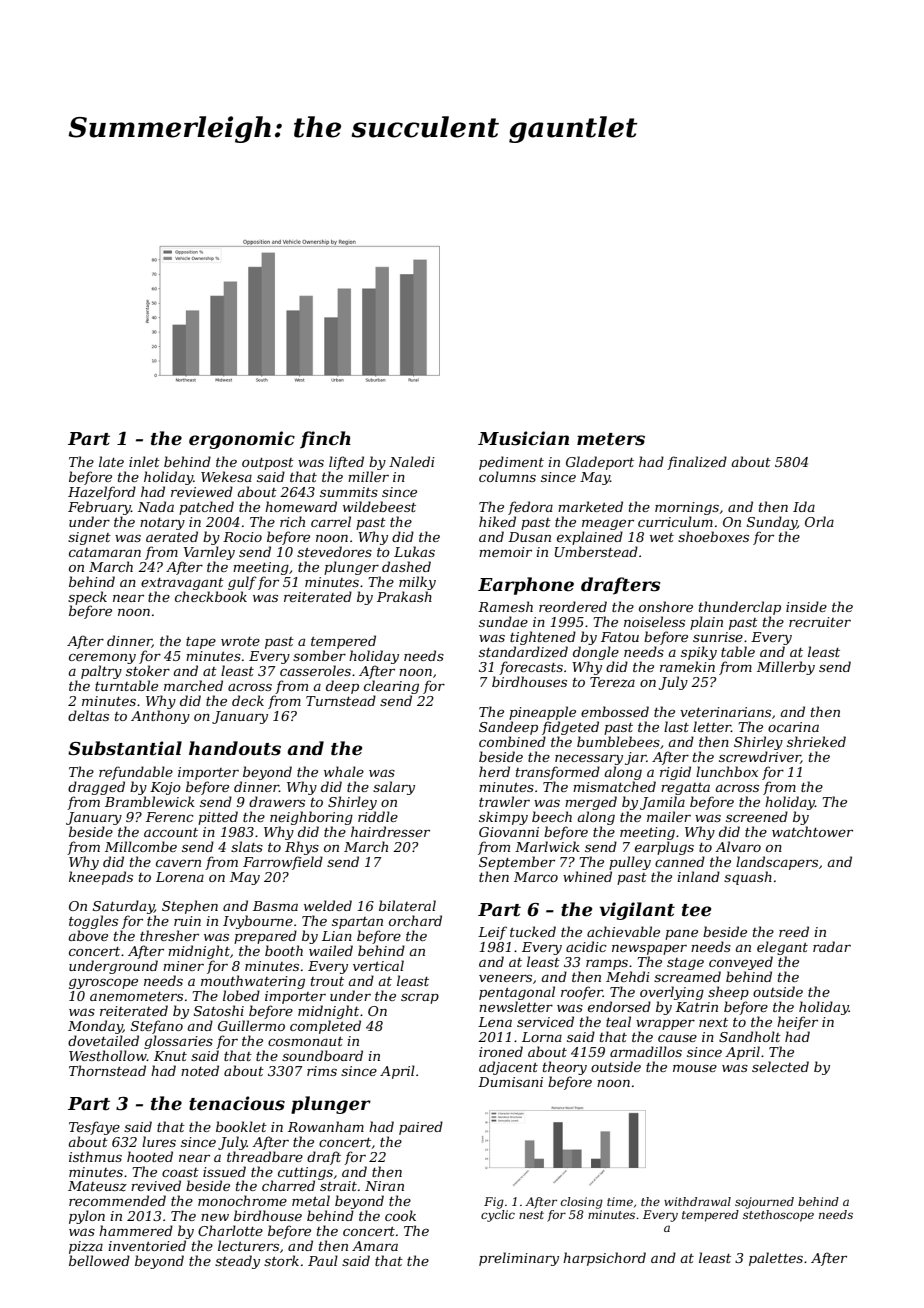  Describe the element at coordinates (718, 637) in the document. I see `sunrise` at that location.
